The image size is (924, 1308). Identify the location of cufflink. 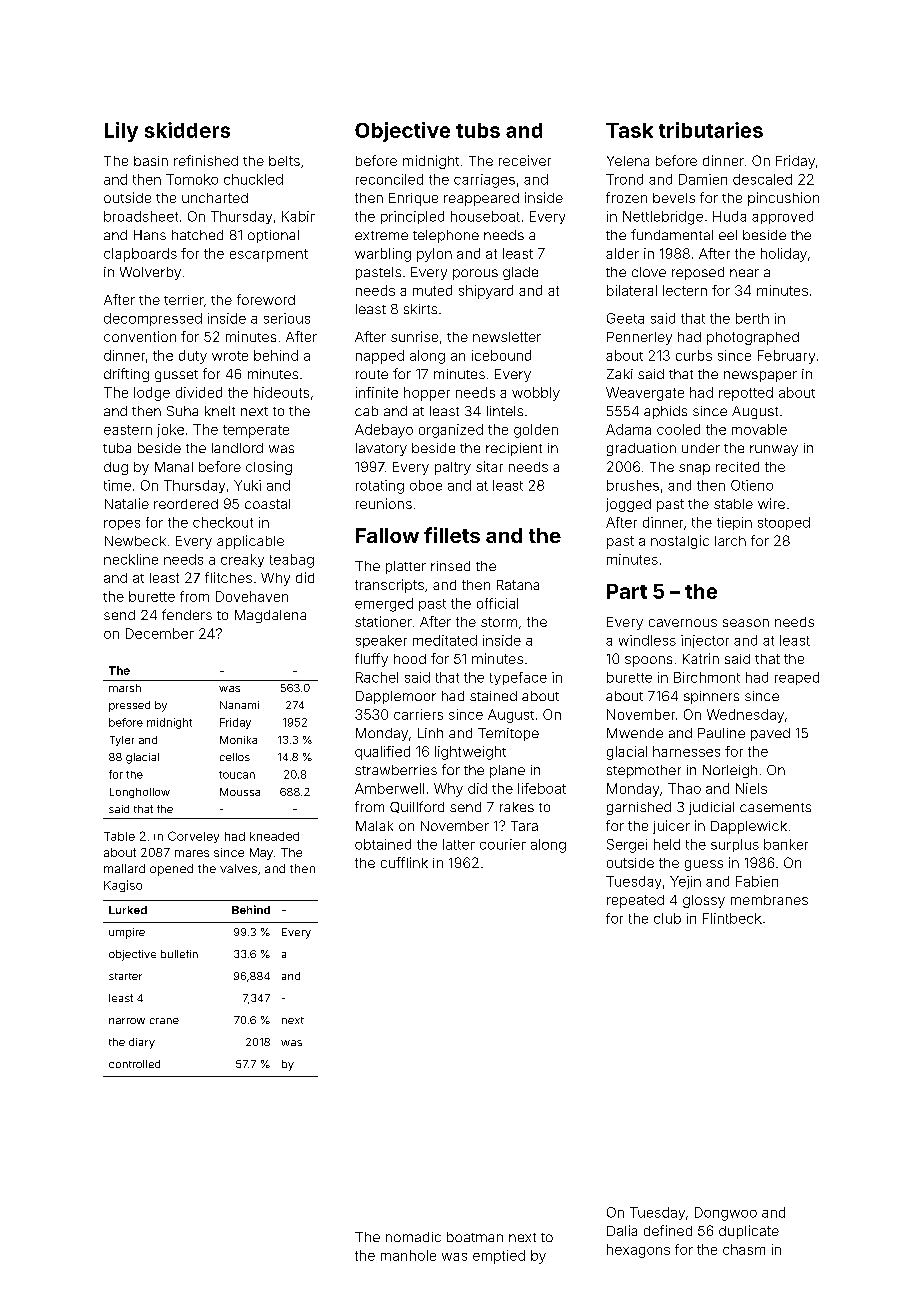
(404, 862).
